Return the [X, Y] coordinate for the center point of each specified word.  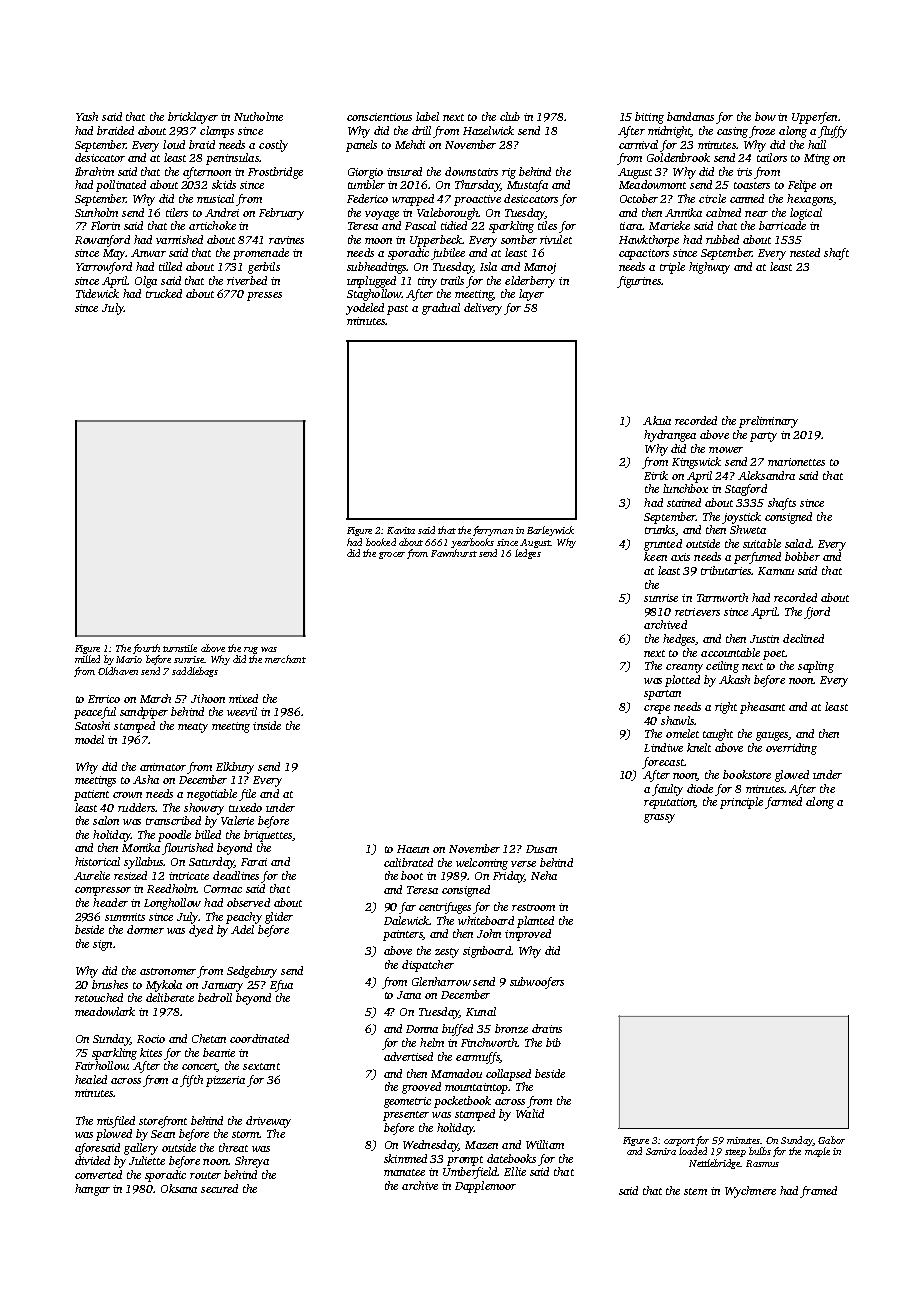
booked [381, 542]
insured [404, 171]
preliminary [768, 422]
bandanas [690, 116]
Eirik [656, 475]
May [114, 254]
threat [233, 1147]
